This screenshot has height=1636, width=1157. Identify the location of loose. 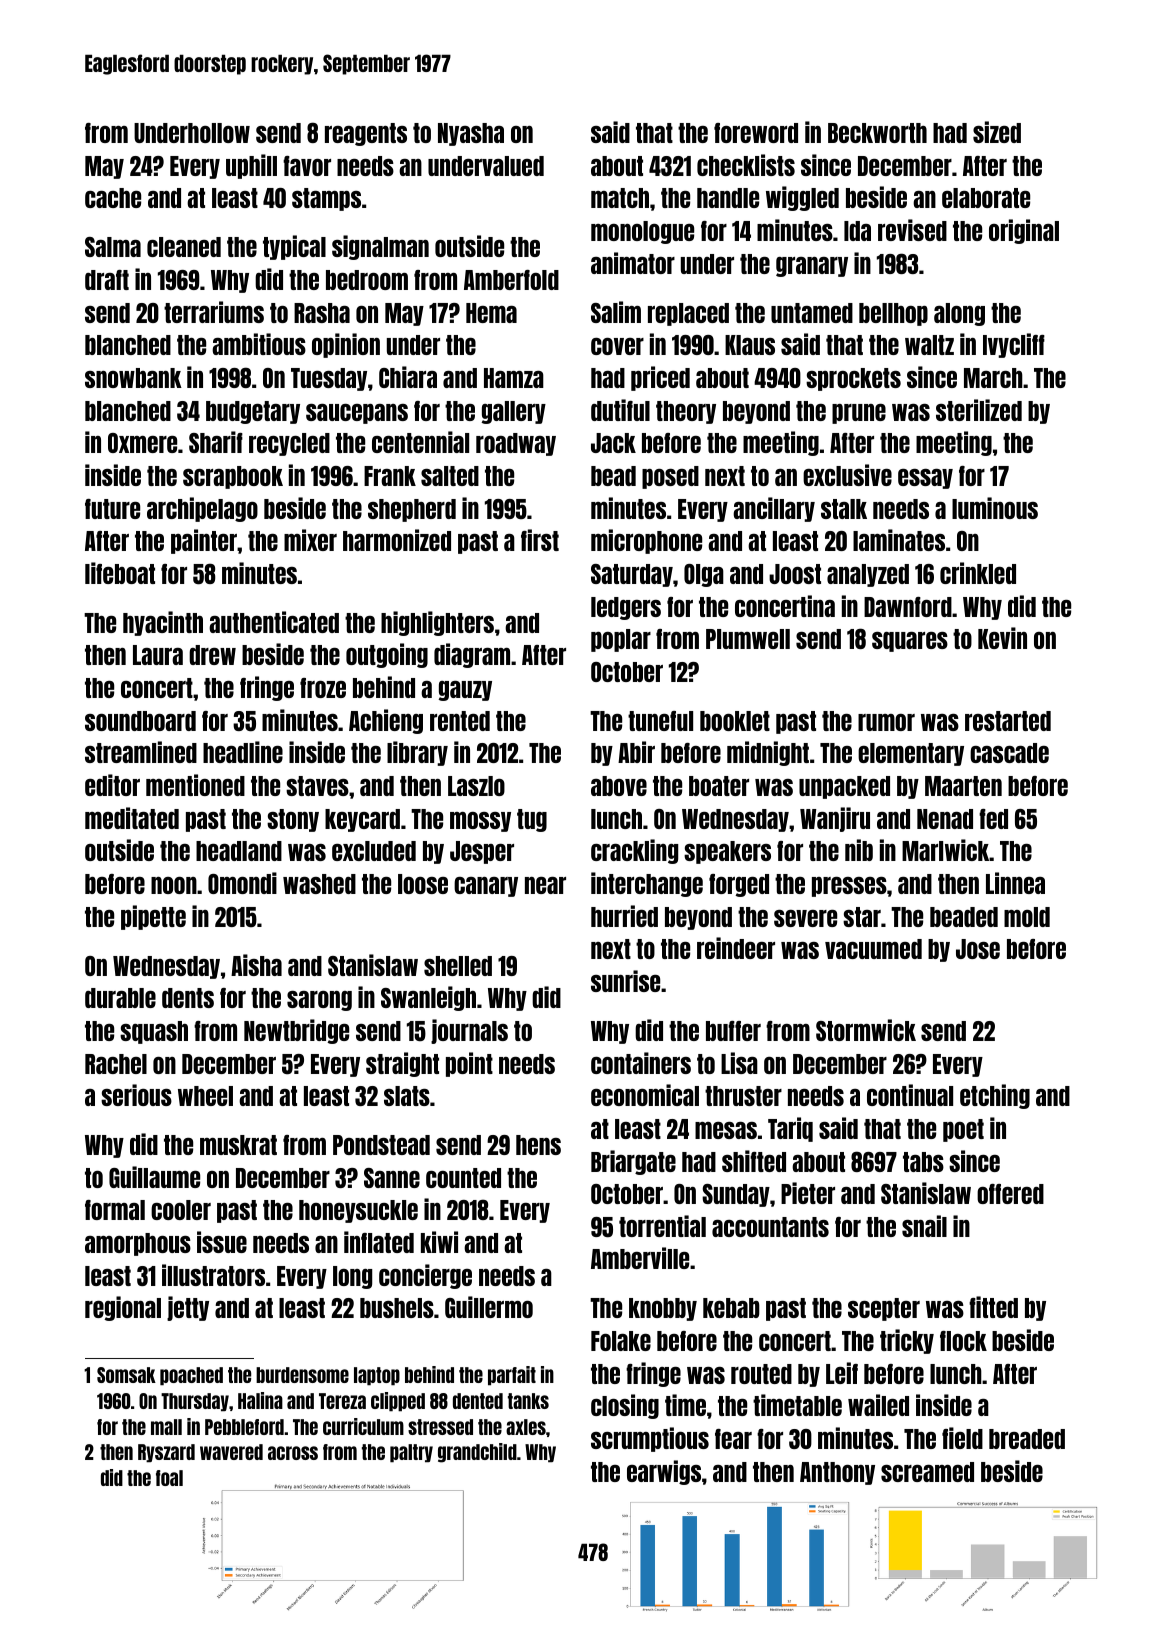
(423, 884).
